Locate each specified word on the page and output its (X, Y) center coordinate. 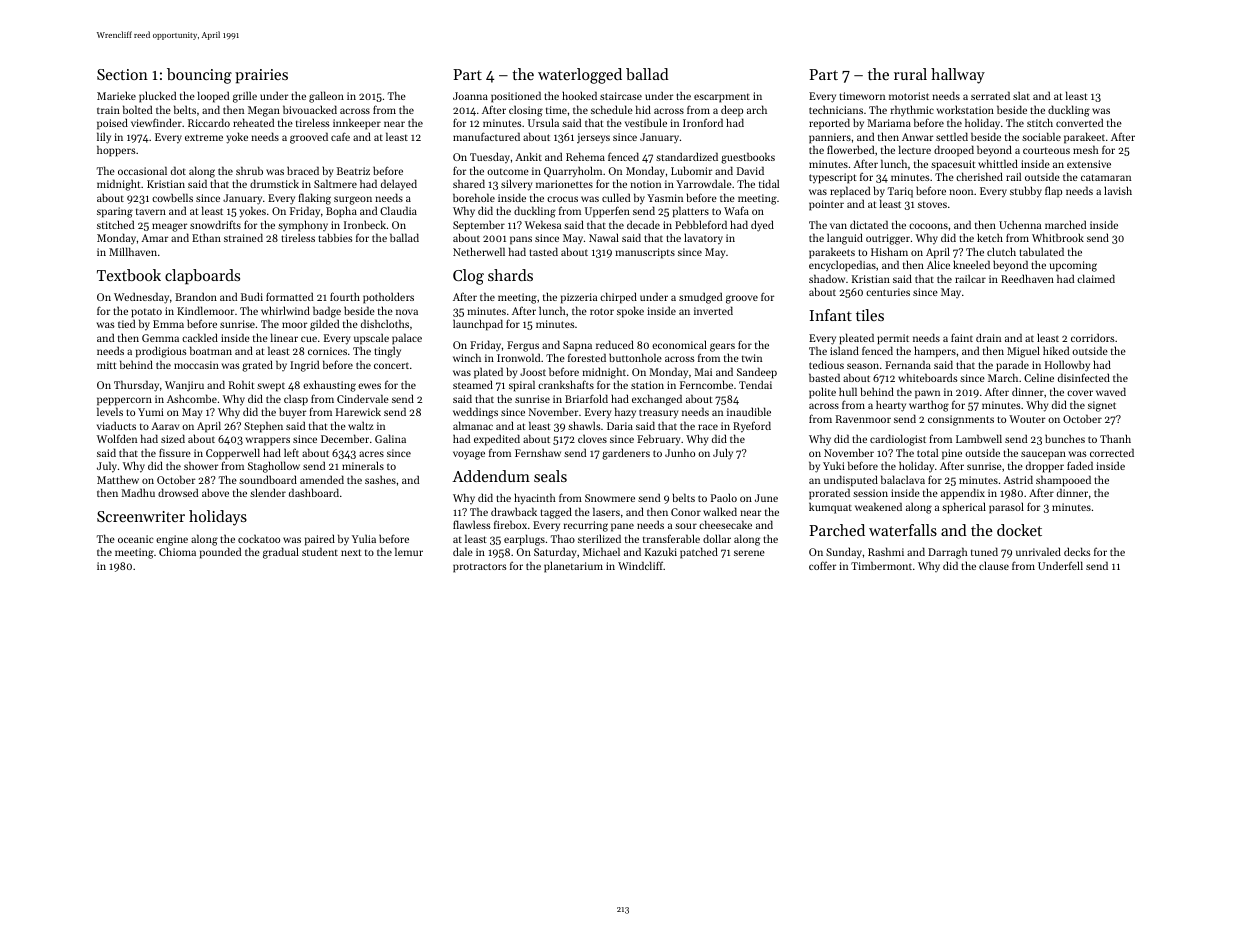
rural (910, 74)
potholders (388, 298)
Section (122, 74)
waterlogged (580, 76)
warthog (929, 406)
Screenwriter (141, 516)
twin (752, 358)
